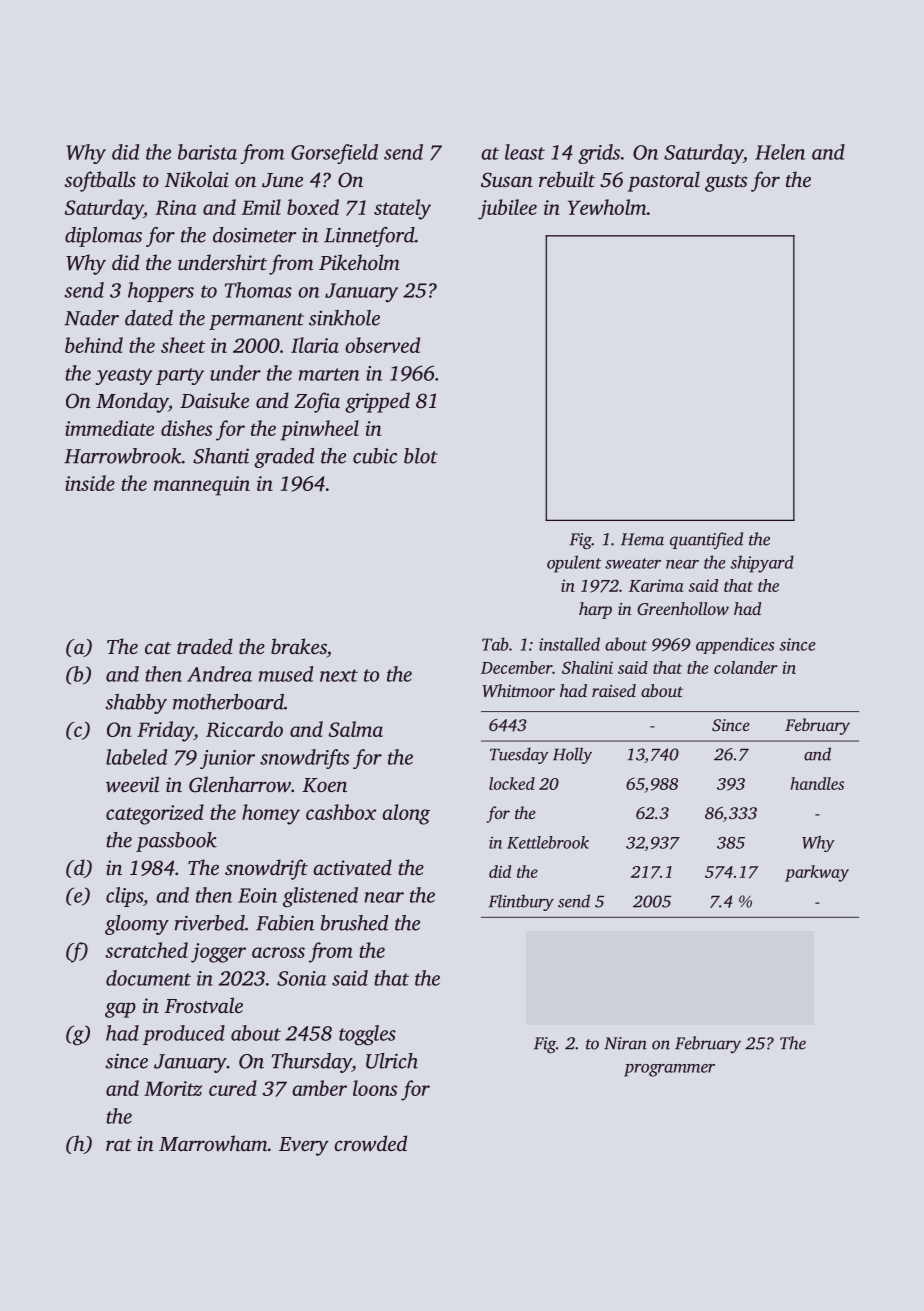 Image resolution: width=924 pixels, height=1311 pixels. Describe the element at coordinates (548, 842) in the page. I see `Kettlebrook` at that location.
